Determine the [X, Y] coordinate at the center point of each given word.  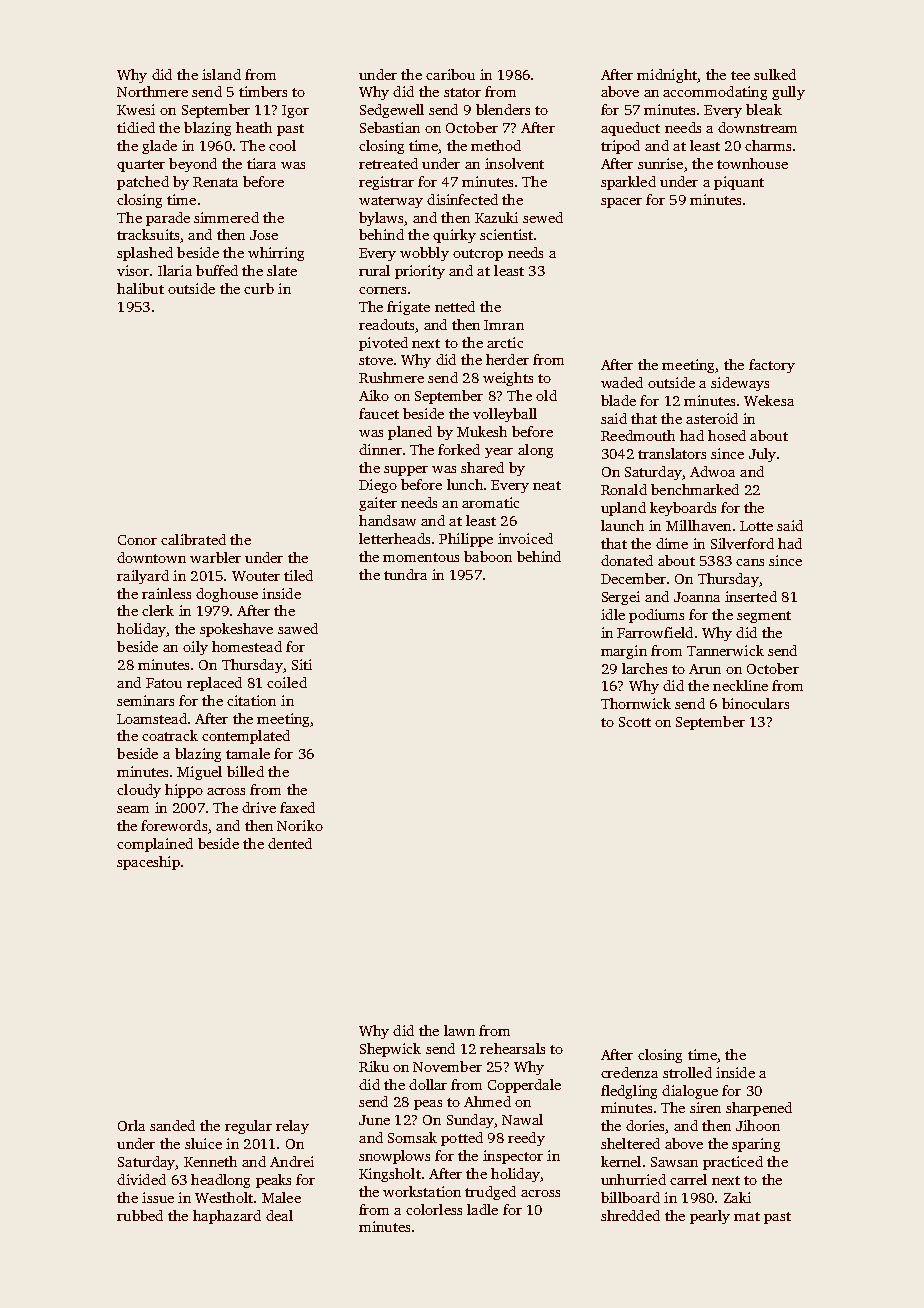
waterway [391, 202]
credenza [629, 1072]
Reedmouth [638, 435]
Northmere [152, 91]
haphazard [227, 1217]
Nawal [522, 1119]
